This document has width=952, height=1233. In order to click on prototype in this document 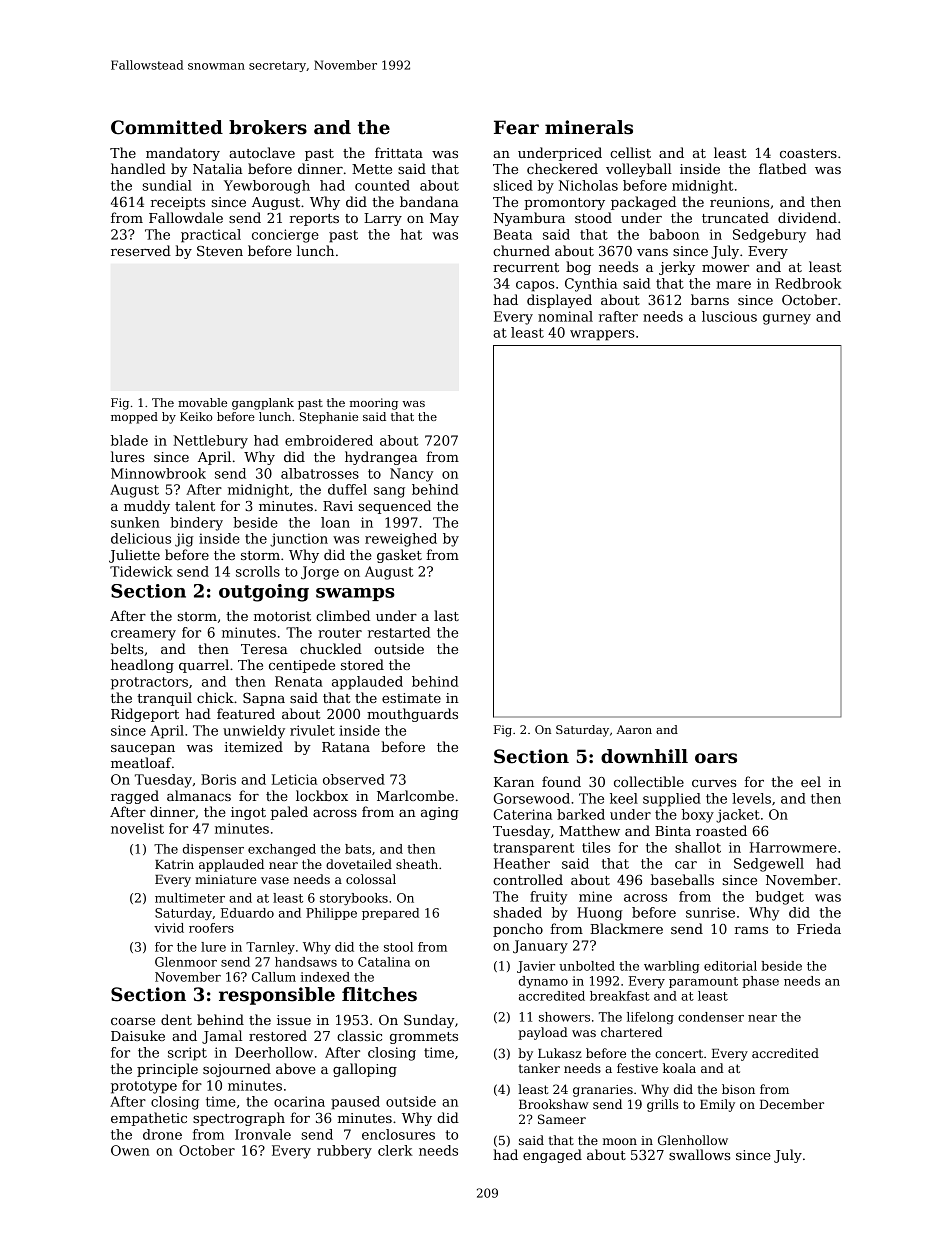, I will do `click(144, 1087)`.
